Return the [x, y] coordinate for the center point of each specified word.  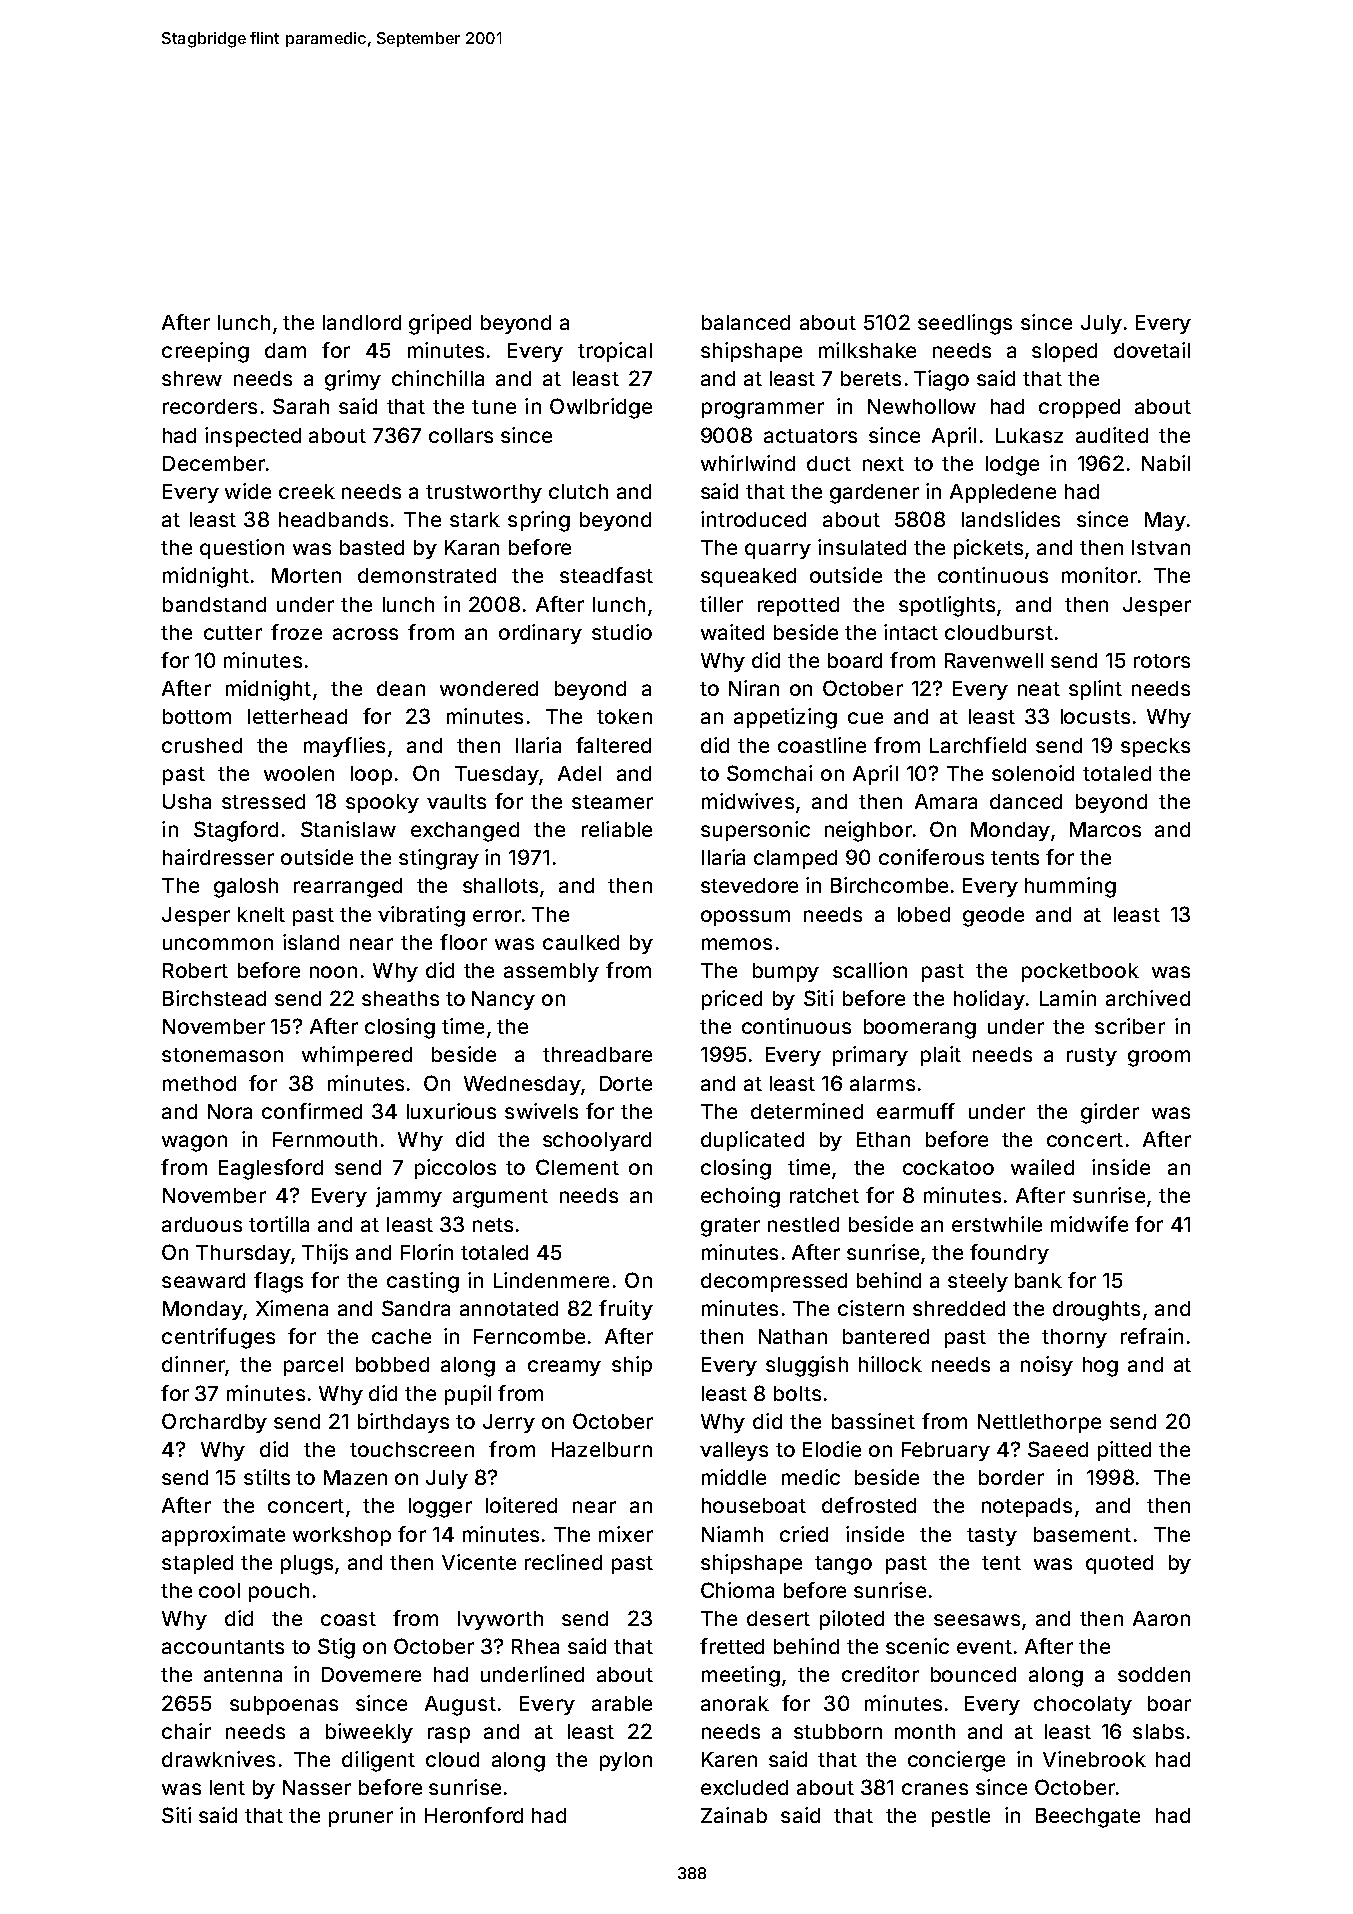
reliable [617, 829]
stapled [197, 1564]
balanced [746, 322]
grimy [353, 380]
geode [993, 917]
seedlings [965, 324]
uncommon [218, 944]
